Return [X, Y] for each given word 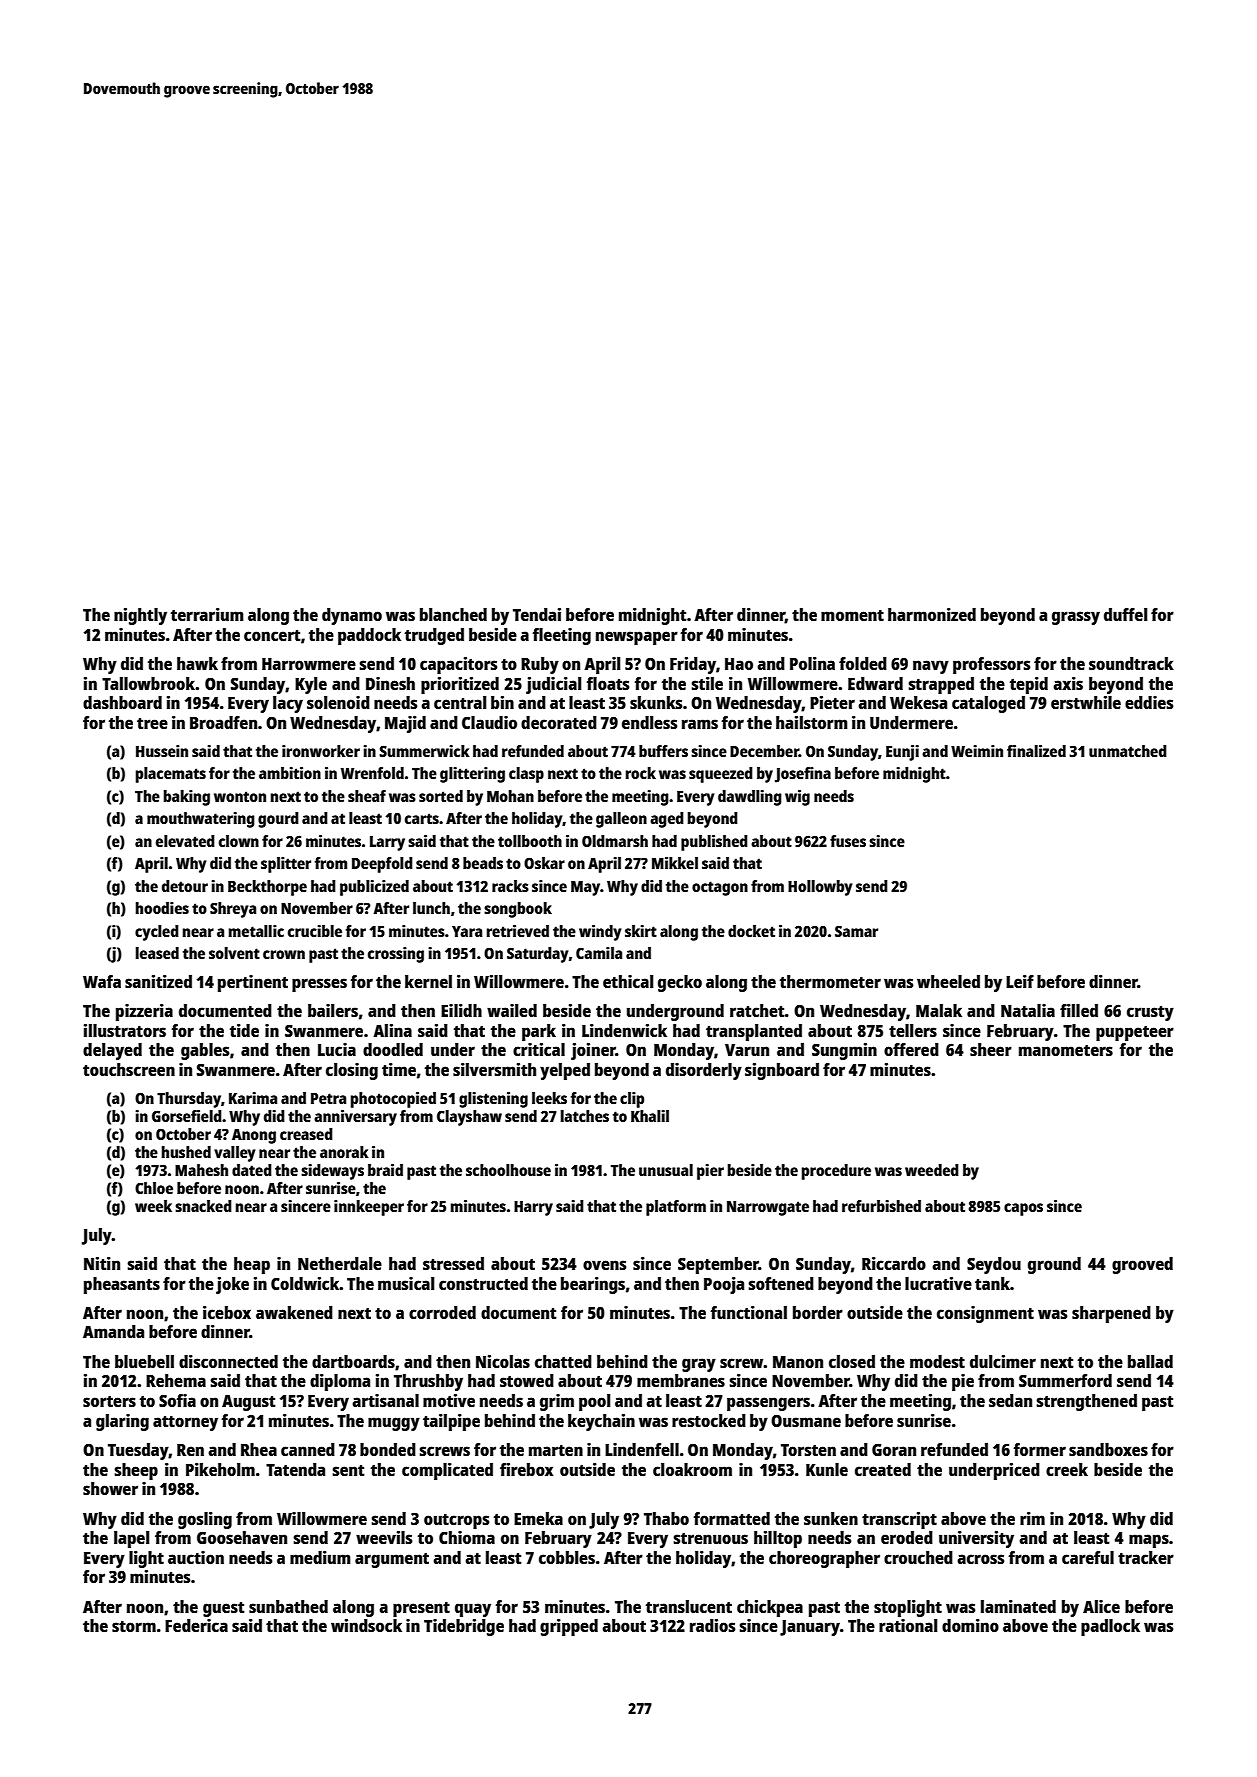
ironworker [321, 751]
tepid [1029, 685]
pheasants [122, 1285]
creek [1067, 1469]
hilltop [778, 1539]
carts [422, 818]
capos [1023, 1209]
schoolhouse [508, 1170]
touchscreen [129, 1069]
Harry [533, 1208]
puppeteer [1135, 1033]
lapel [131, 1539]
